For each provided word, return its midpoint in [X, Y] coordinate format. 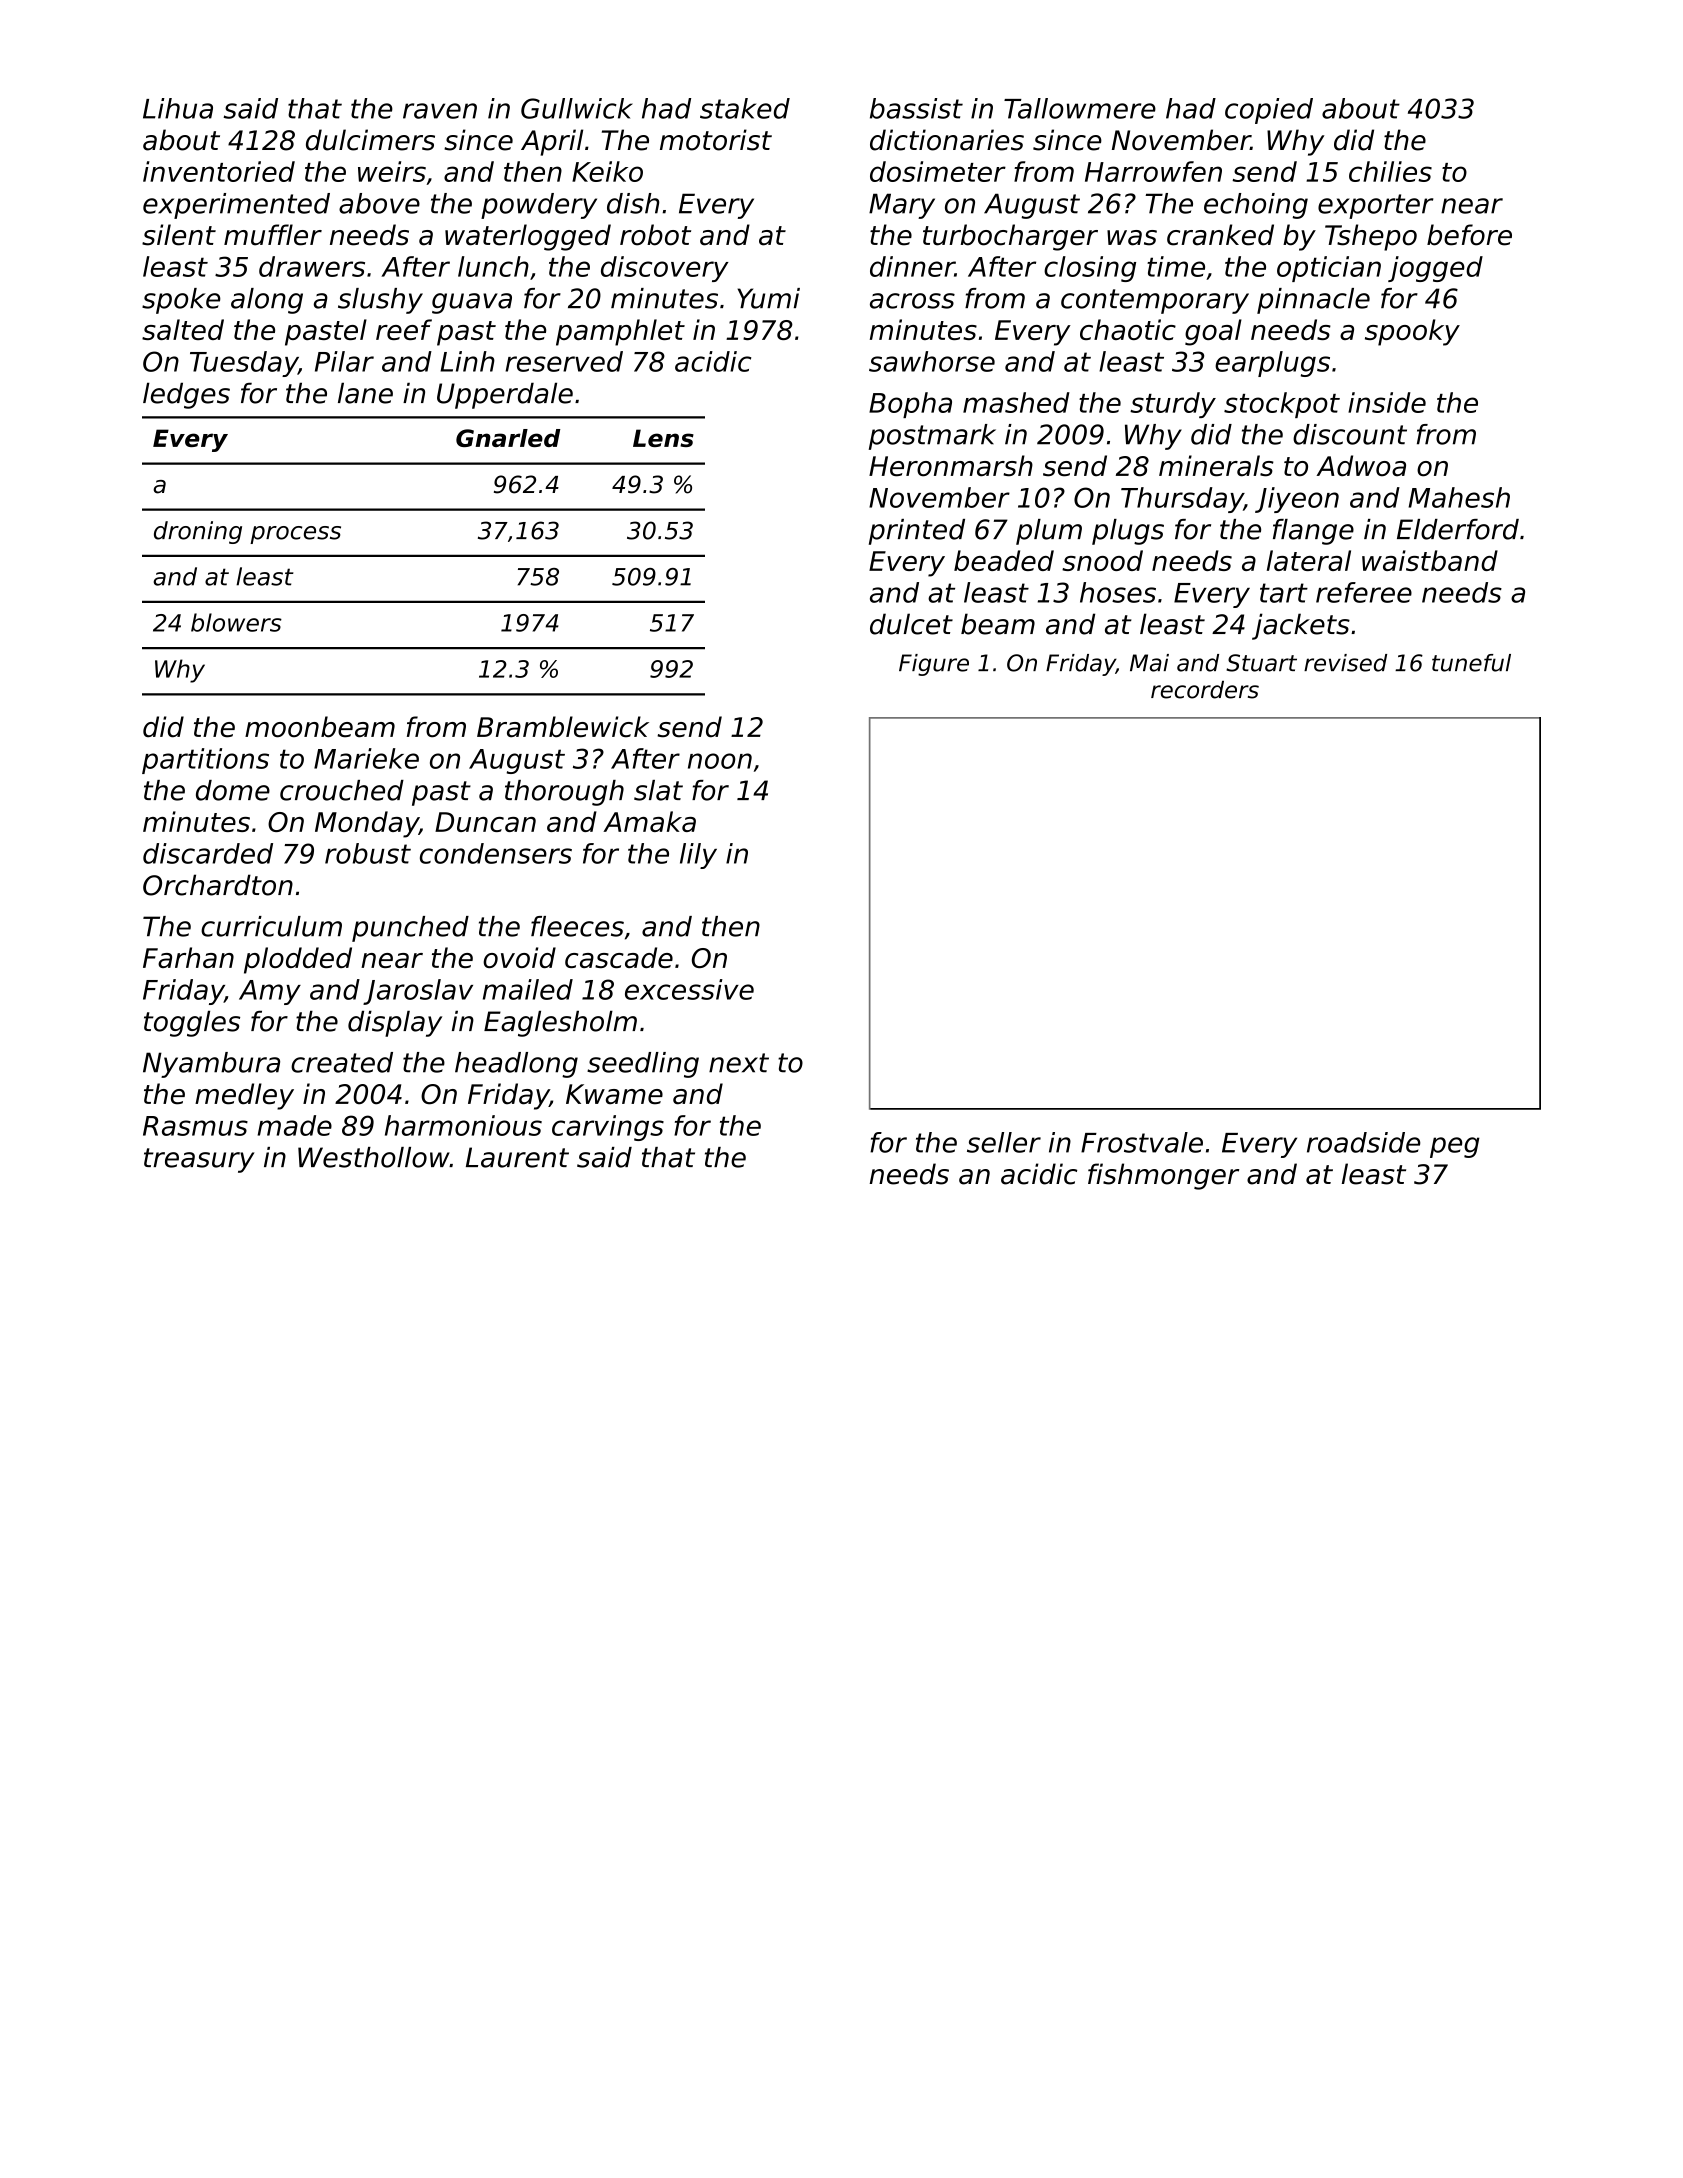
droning [198, 532]
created [342, 1062]
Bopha [910, 405]
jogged [1435, 269]
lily [698, 856]
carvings [608, 1128]
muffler [273, 235]
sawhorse [932, 361]
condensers [496, 853]
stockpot [1282, 405]
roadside [1364, 1142]
